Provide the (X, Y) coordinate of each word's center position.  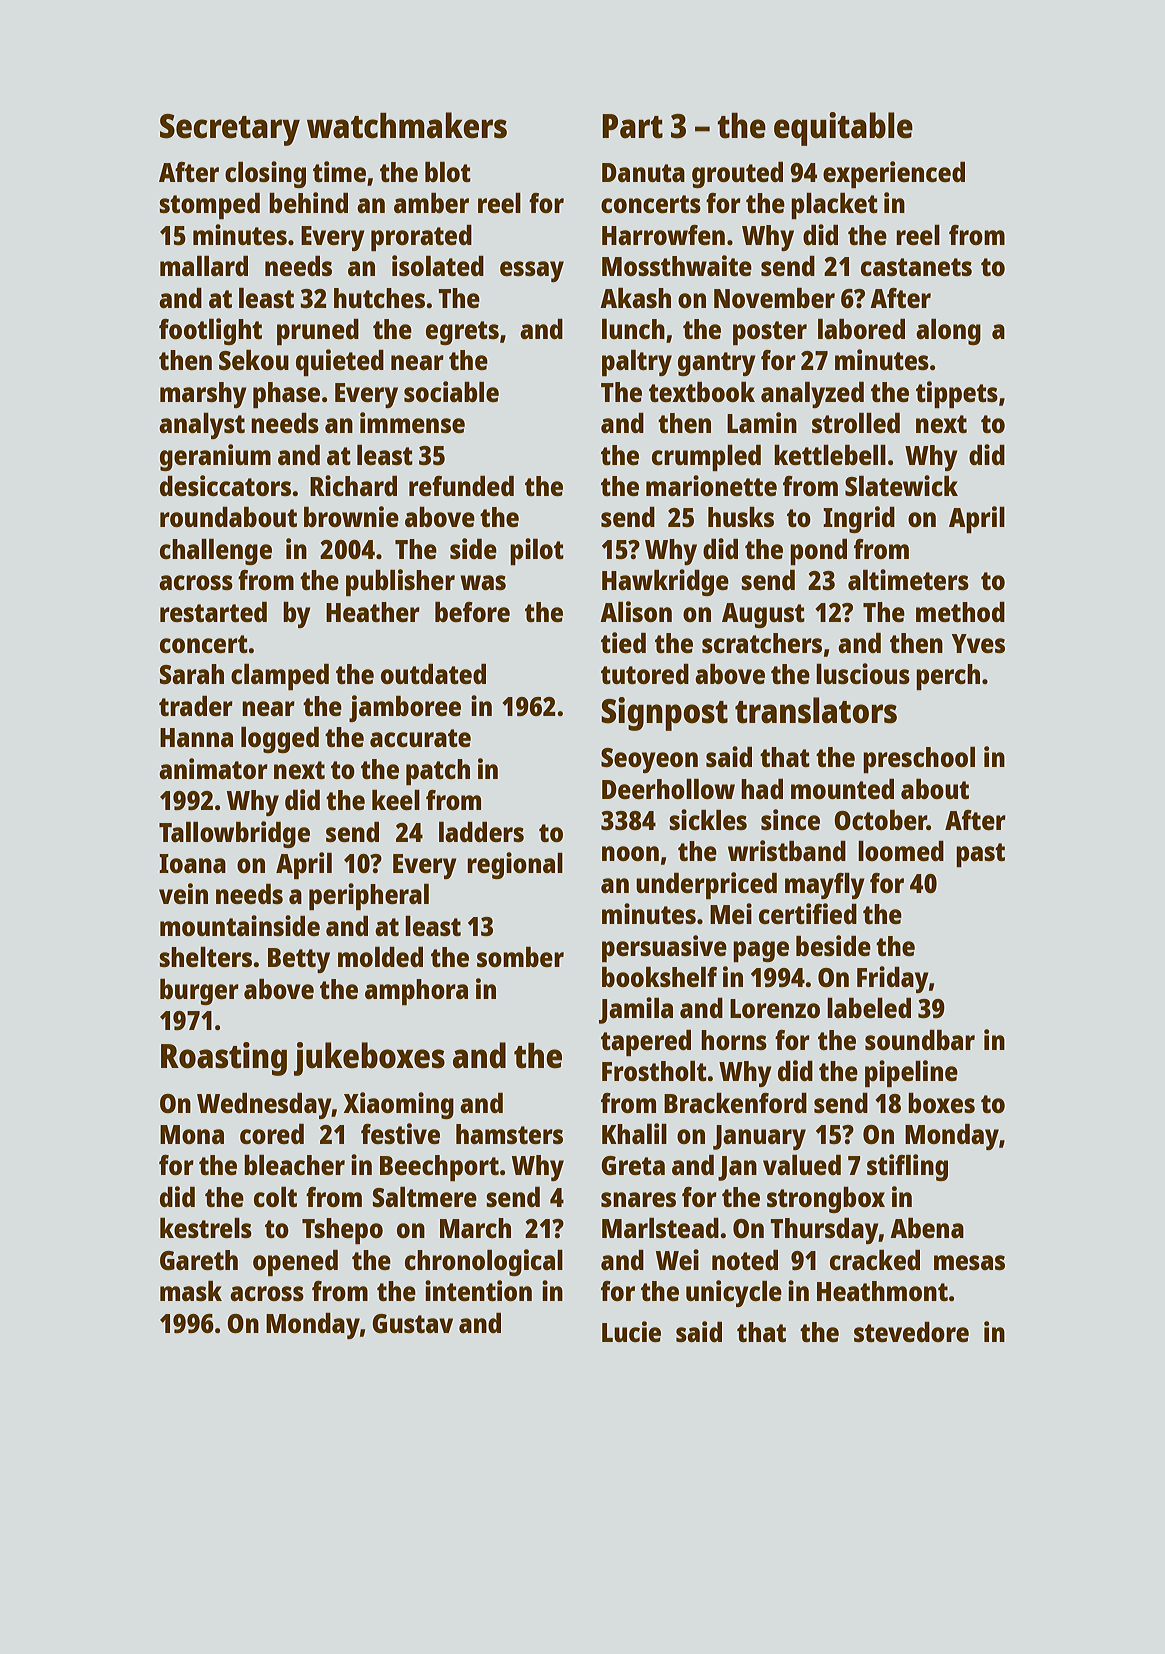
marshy (203, 395)
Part (632, 126)
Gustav (412, 1323)
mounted (842, 789)
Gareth (199, 1260)
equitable (843, 129)
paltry (637, 363)
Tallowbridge (234, 834)
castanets (916, 267)
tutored (645, 674)
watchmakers (407, 125)
